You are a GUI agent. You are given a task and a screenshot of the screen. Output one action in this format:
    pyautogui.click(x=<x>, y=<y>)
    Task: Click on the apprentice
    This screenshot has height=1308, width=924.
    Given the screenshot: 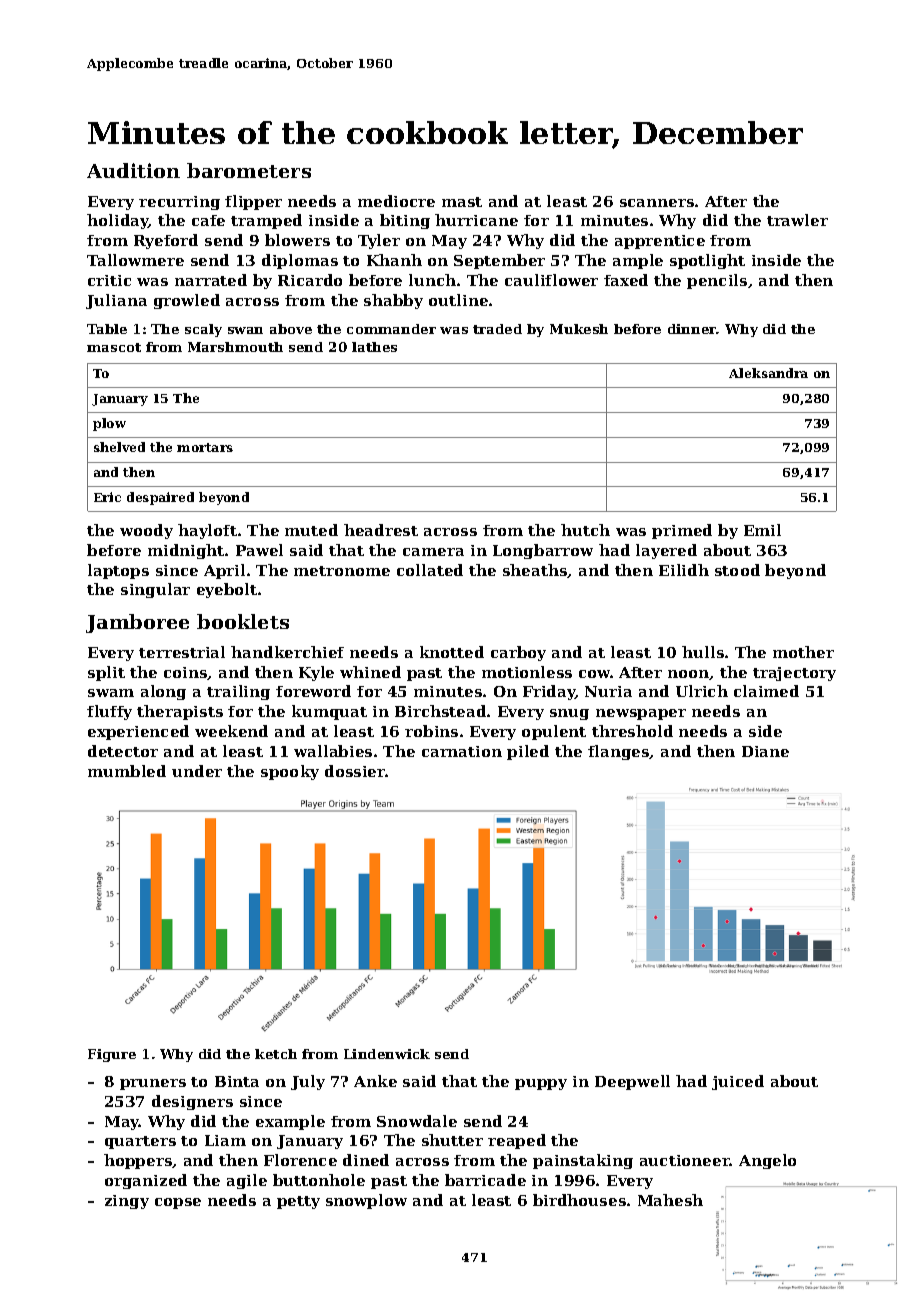 What is the action you would take?
    pyautogui.click(x=660, y=242)
